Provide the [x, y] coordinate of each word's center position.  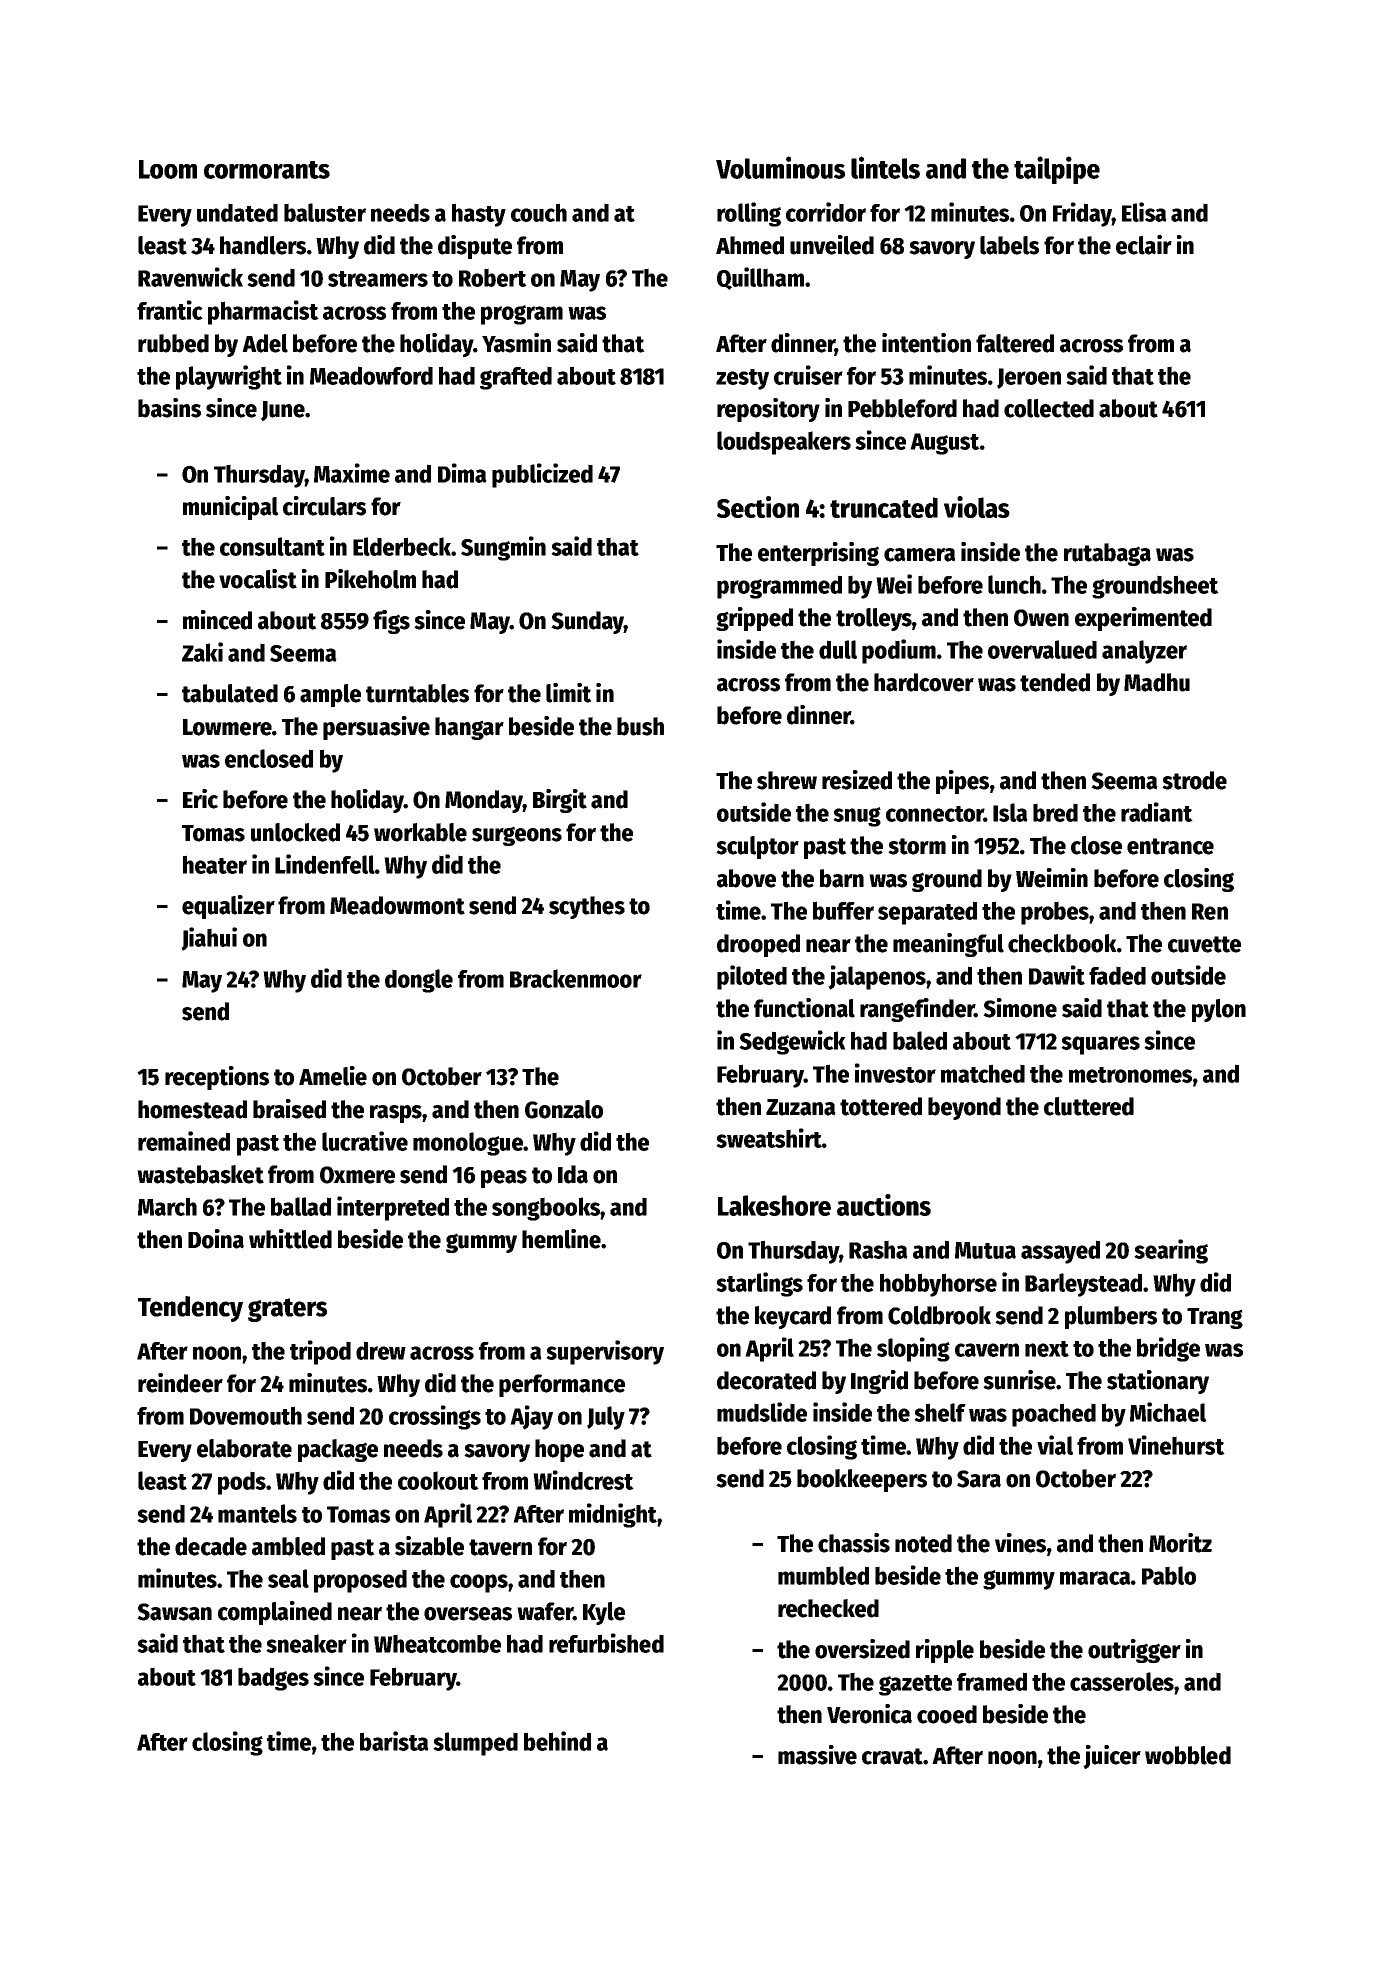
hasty [479, 215]
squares [1100, 1045]
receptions [217, 1078]
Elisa [1144, 212]
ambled [288, 1546]
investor [895, 1073]
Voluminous [780, 167]
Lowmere [227, 727]
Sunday [587, 622]
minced [217, 620]
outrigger [1134, 1651]
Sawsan [174, 1612]
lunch [1014, 584]
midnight [613, 1515]
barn [842, 878]
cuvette [1204, 944]
